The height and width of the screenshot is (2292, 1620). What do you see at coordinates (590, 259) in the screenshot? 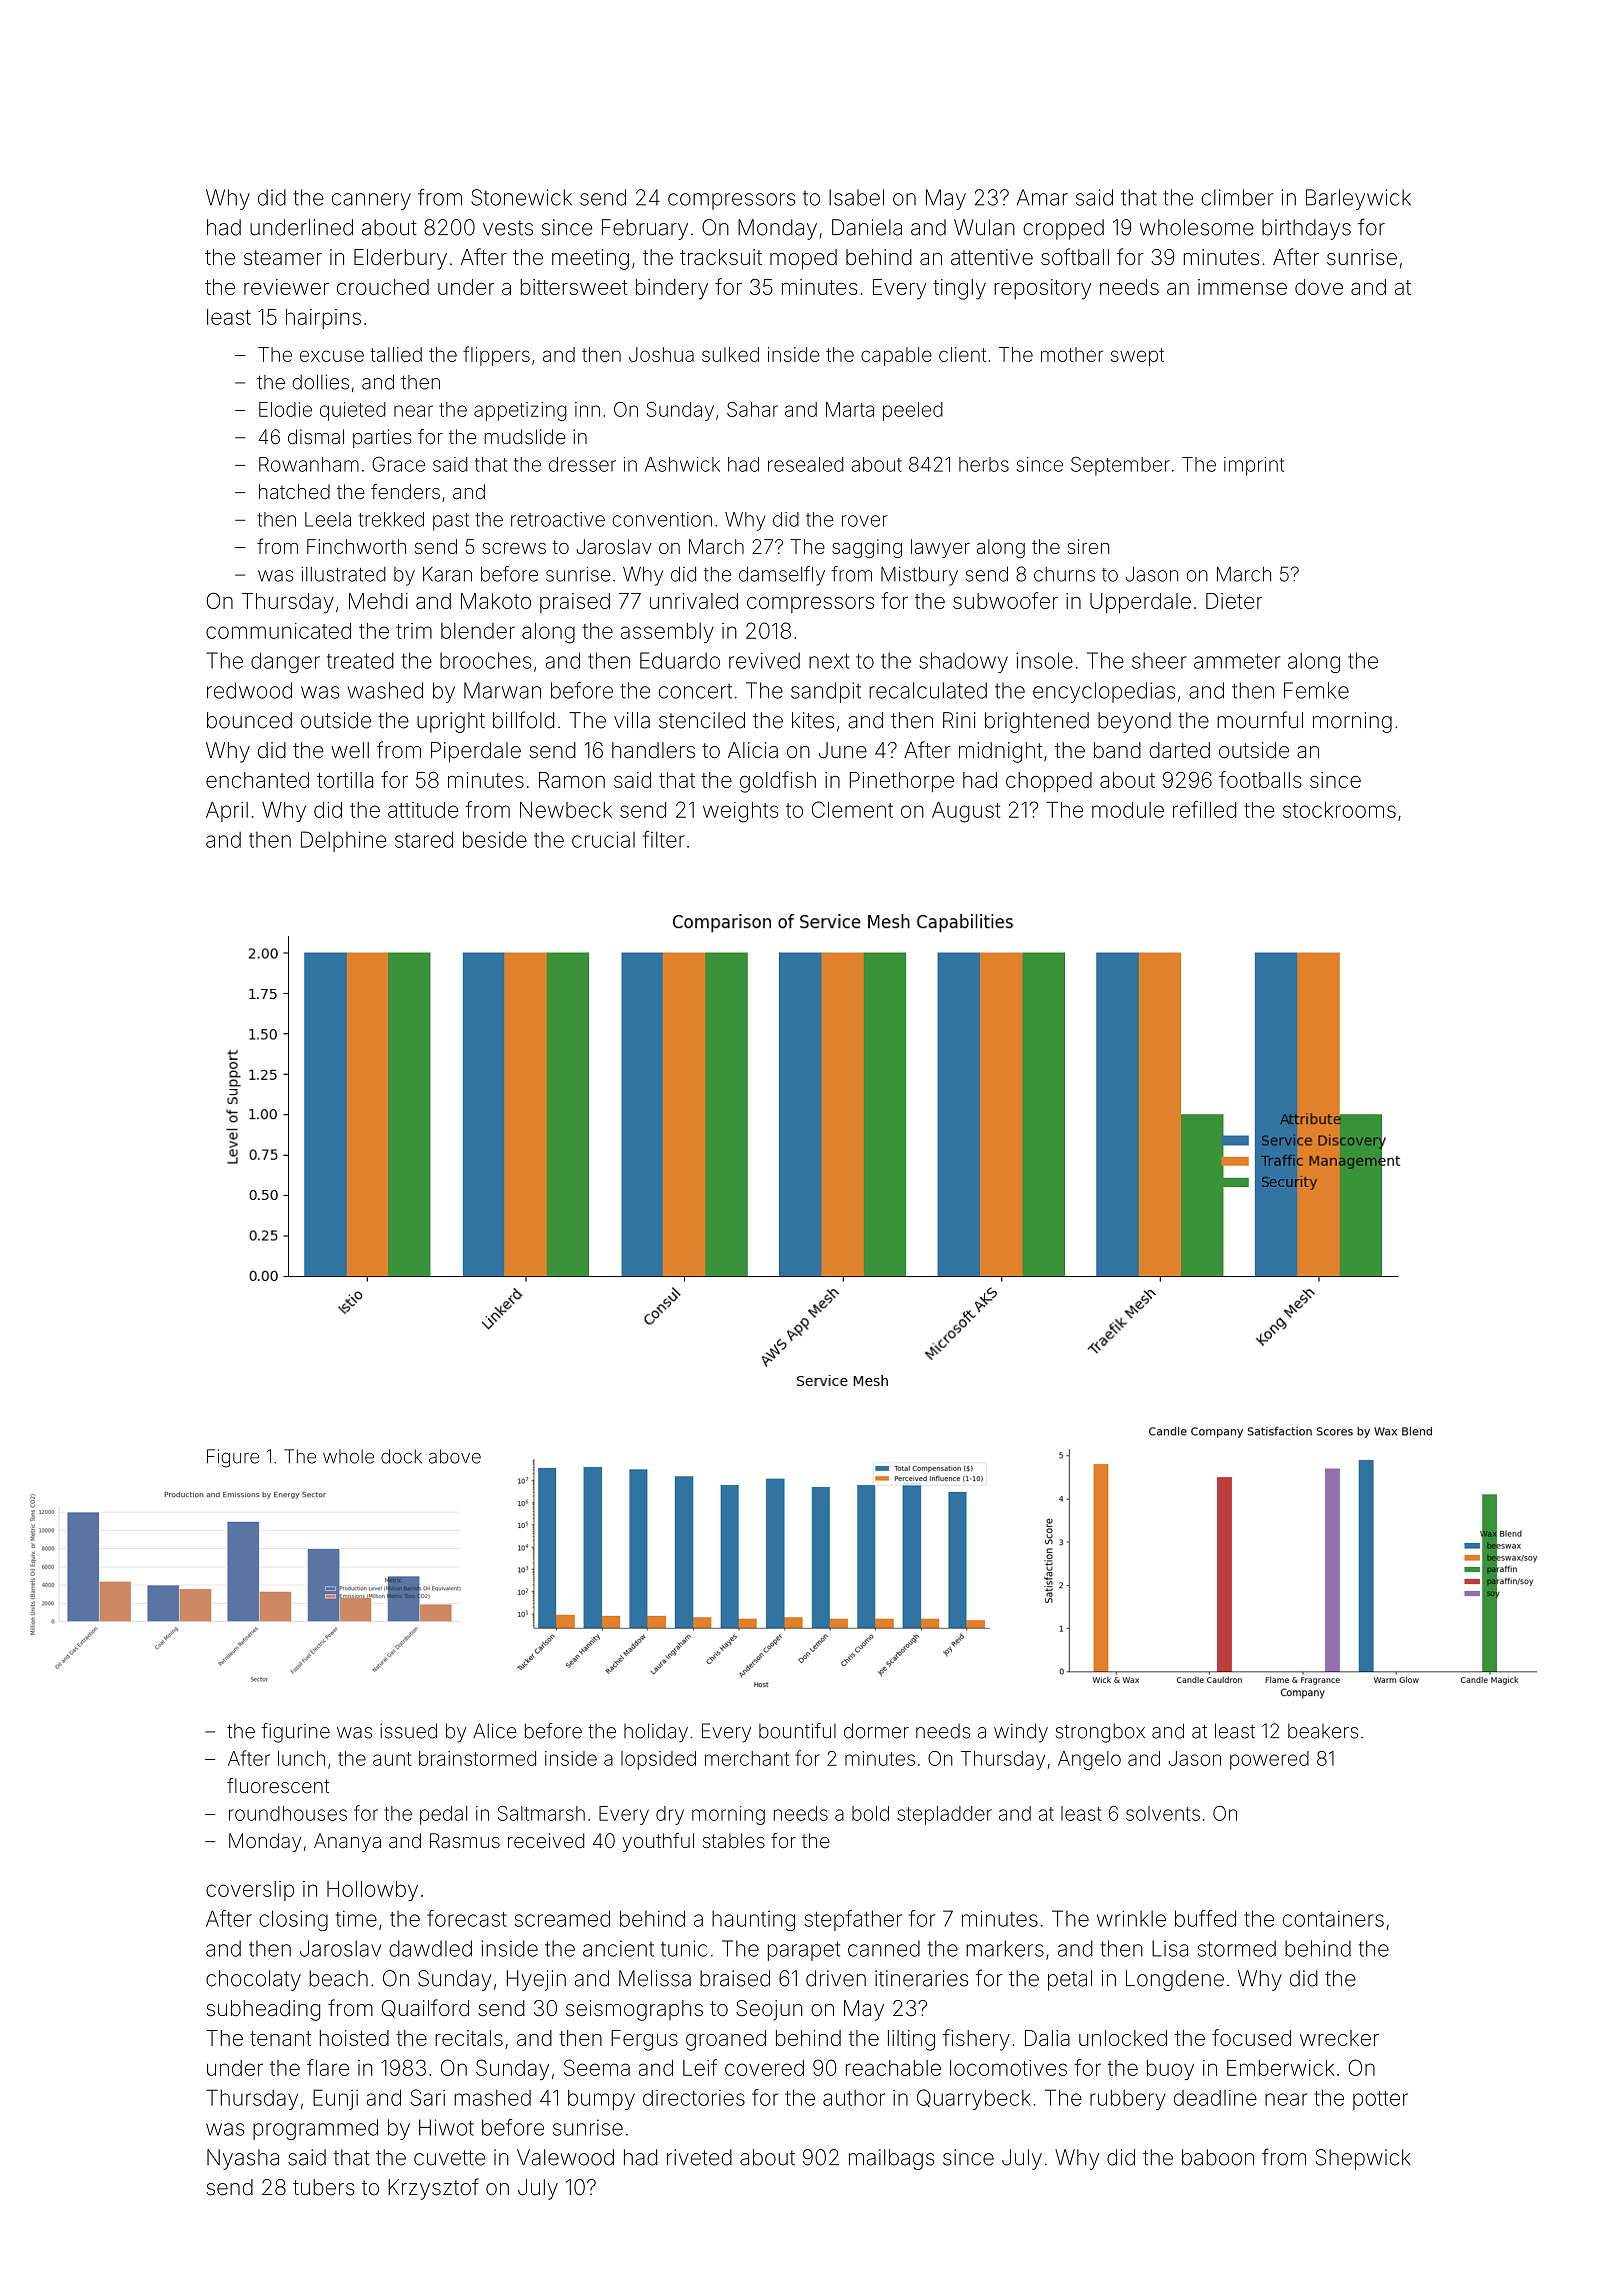
I see `meeting` at bounding box center [590, 259].
